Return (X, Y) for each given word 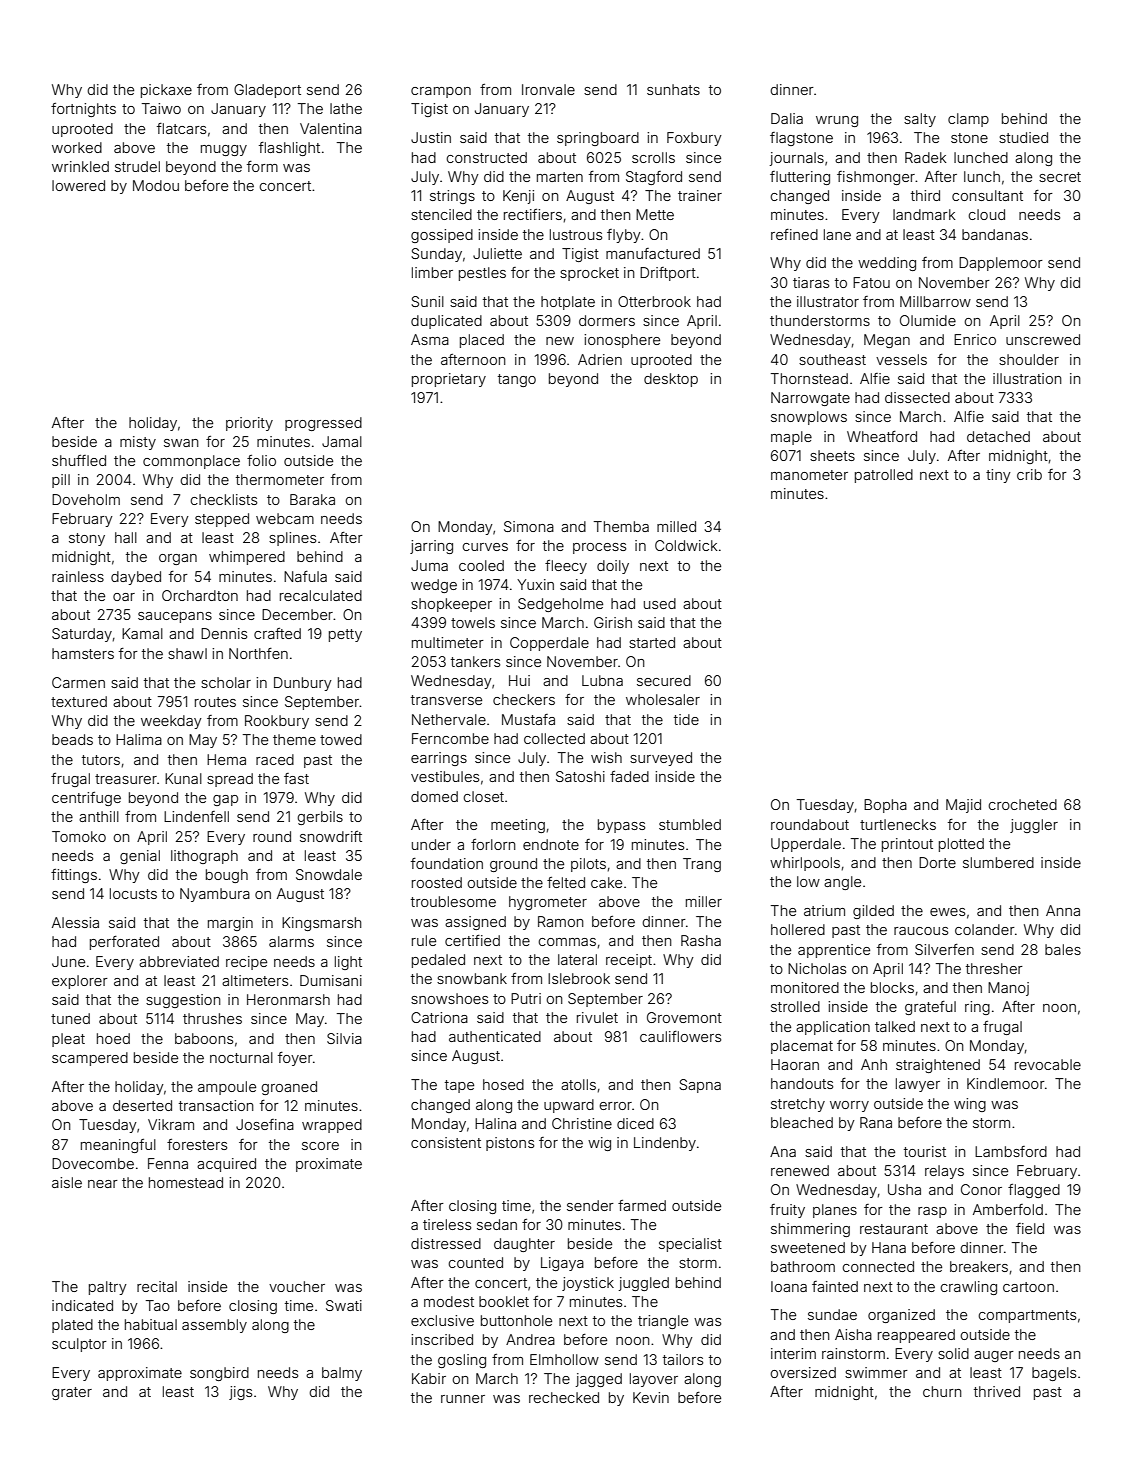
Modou (156, 185)
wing (970, 1105)
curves (485, 547)
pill (61, 481)
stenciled (441, 214)
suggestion (183, 1001)
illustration (1027, 378)
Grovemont (684, 1017)
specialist (690, 1245)
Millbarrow (935, 301)
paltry (108, 1288)
